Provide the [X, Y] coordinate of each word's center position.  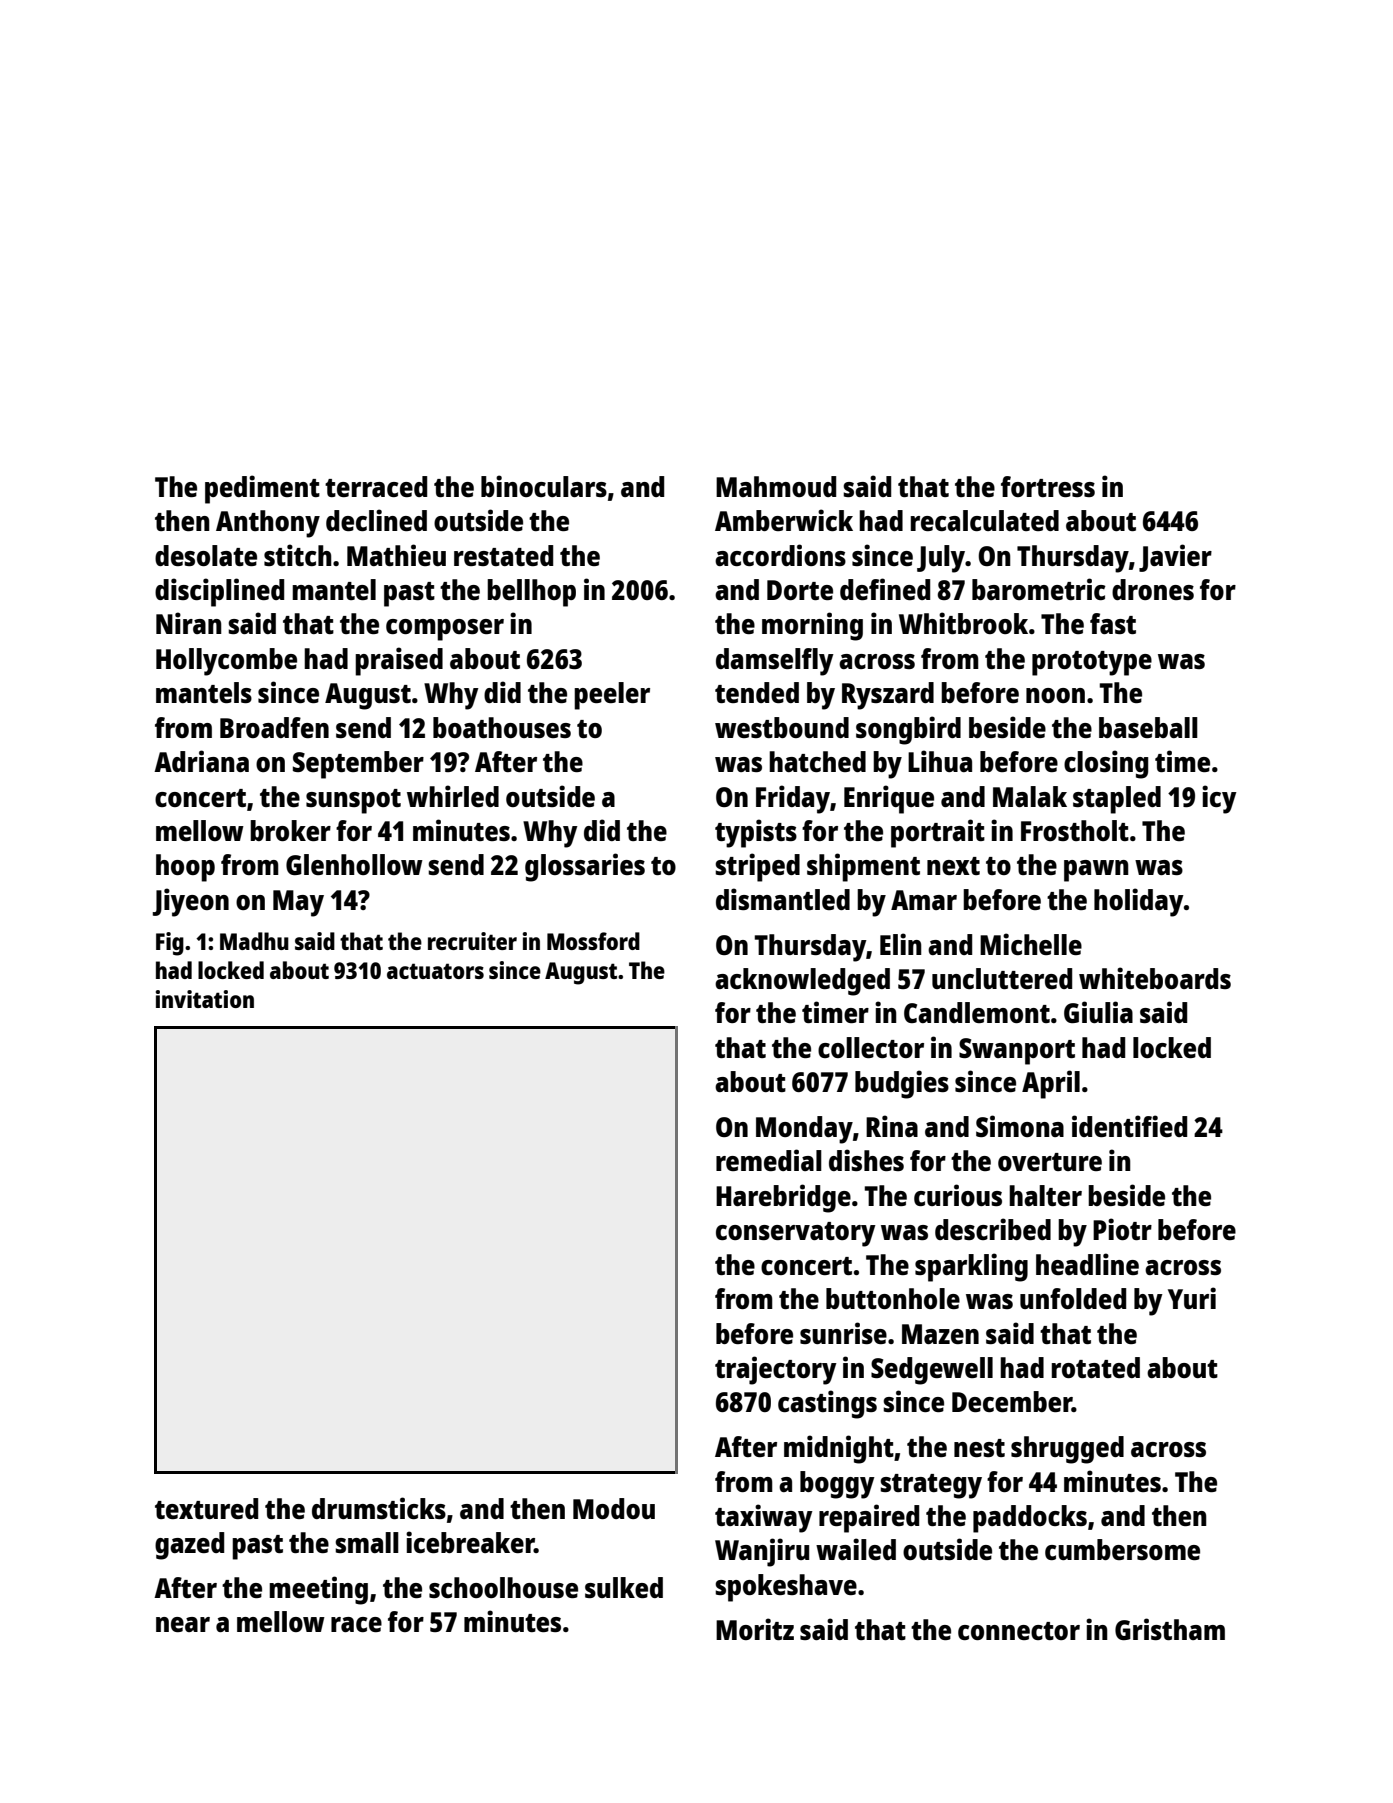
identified [1129, 1126]
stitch [298, 555]
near [183, 1624]
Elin [901, 944]
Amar [924, 900]
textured [206, 1508]
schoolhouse [503, 1587]
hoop [185, 868]
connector [1019, 1631]
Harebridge [783, 1198]
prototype [1092, 663]
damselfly [775, 662]
